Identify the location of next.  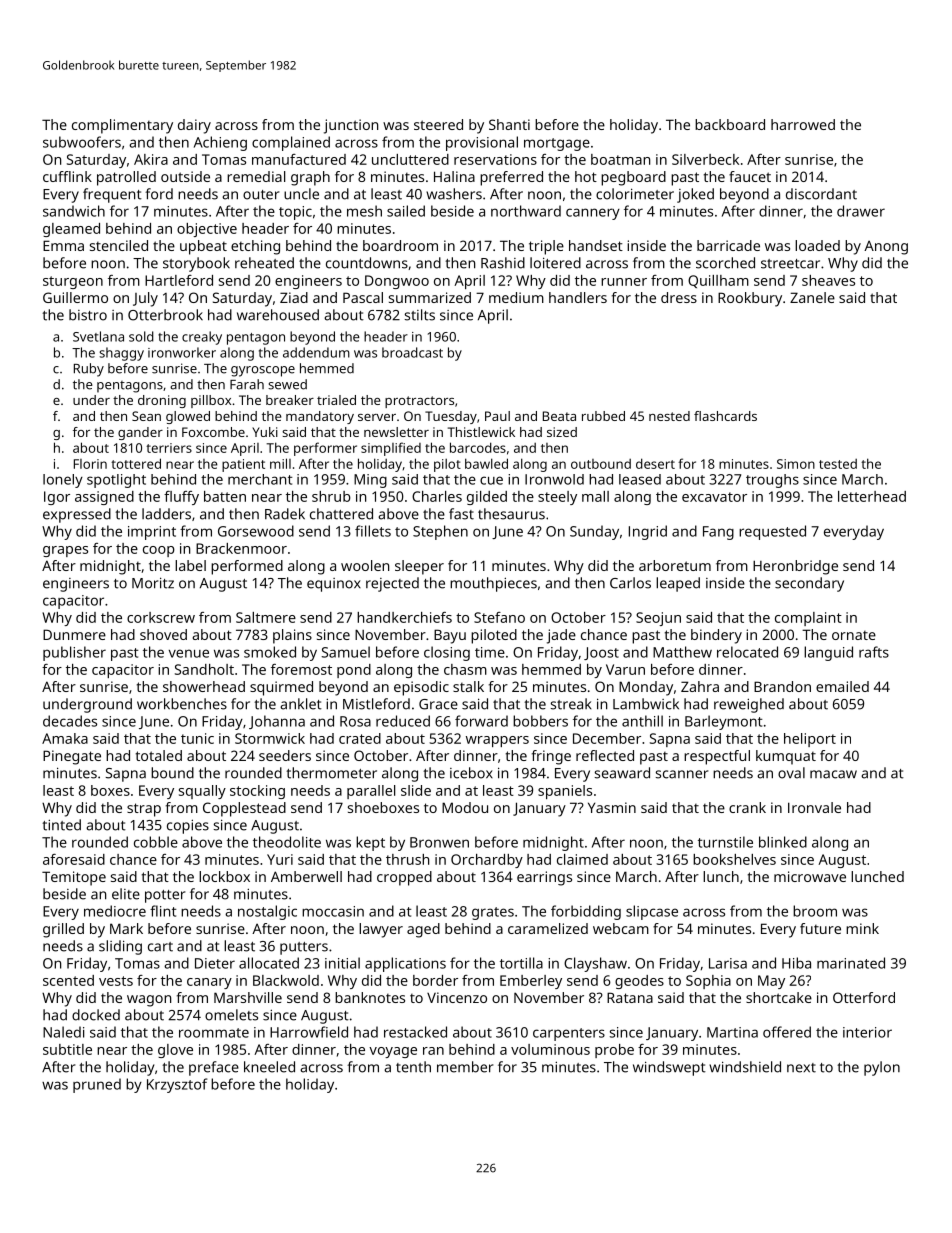
(801, 1068).
